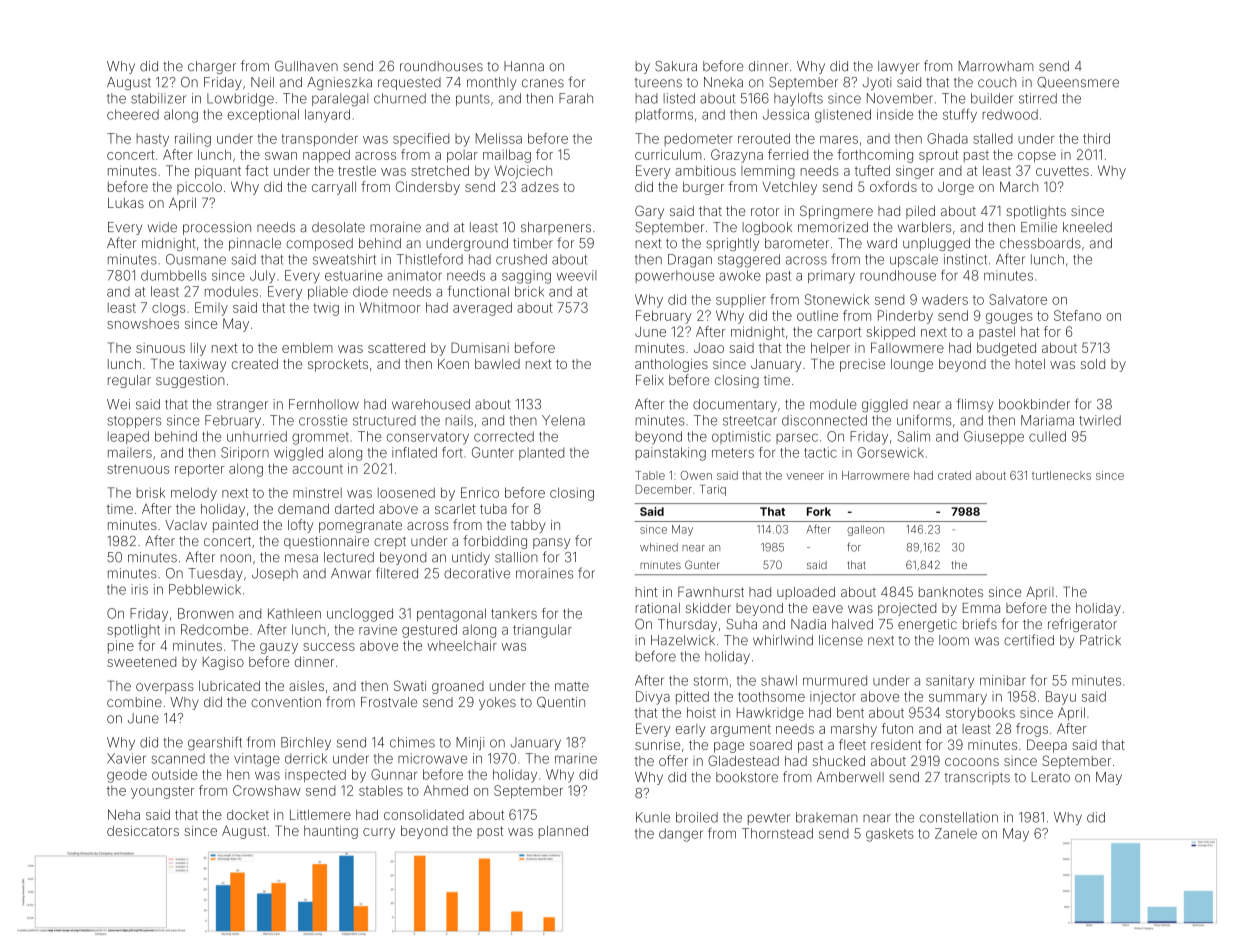 This screenshot has height=952, width=1233. I want to click on powerhouse, so click(675, 276).
